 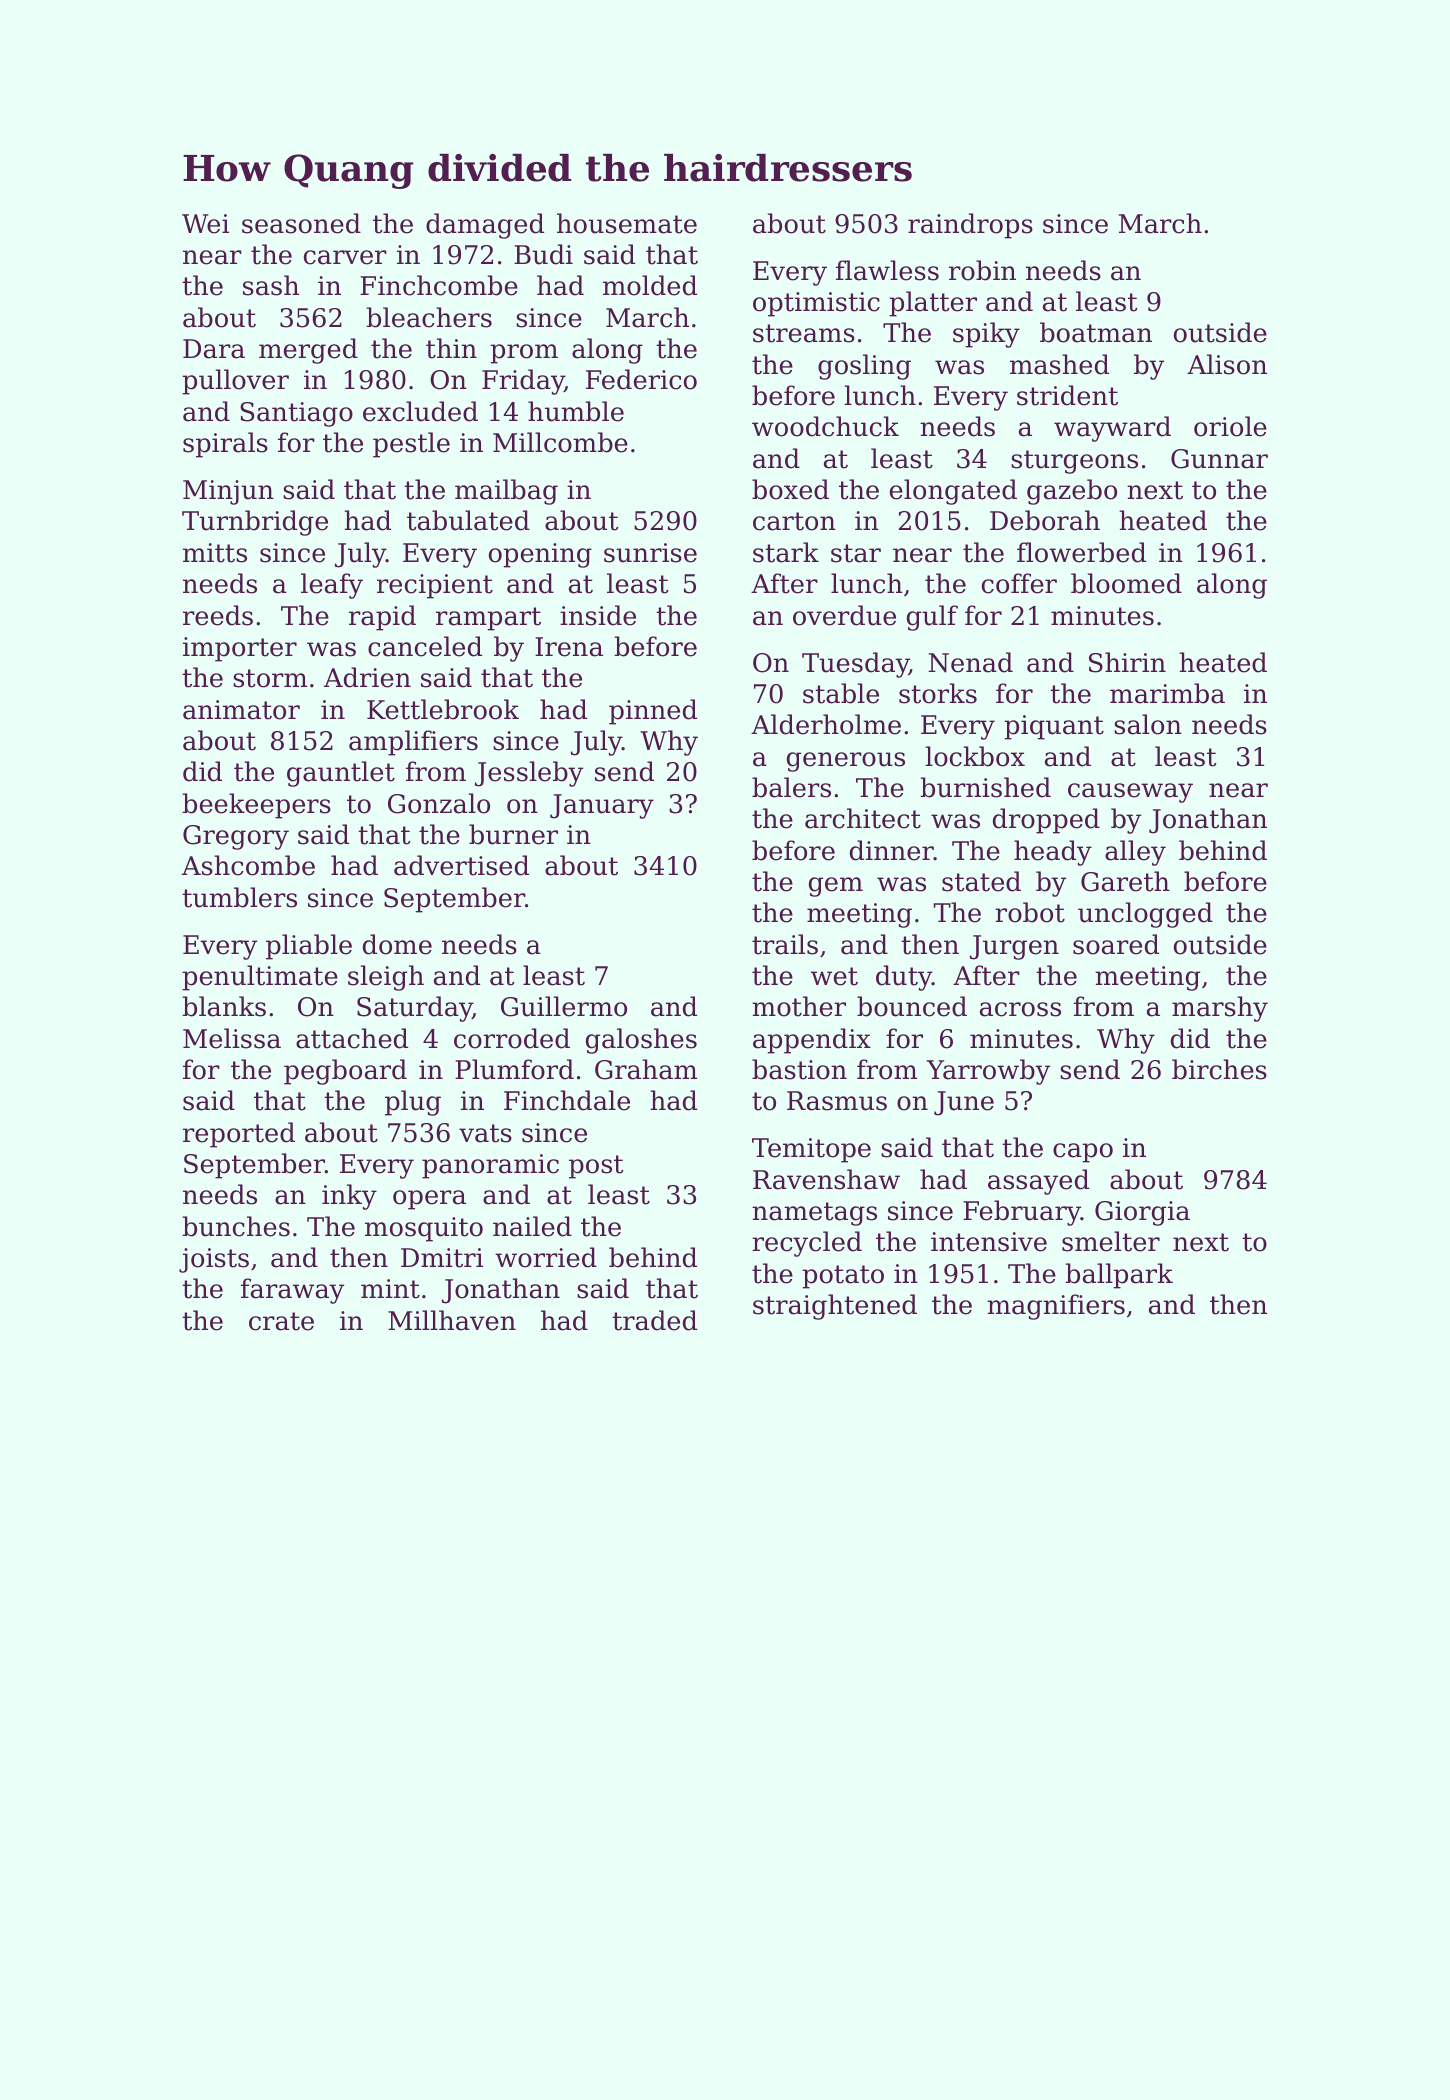 I want to click on carton, so click(x=794, y=521).
